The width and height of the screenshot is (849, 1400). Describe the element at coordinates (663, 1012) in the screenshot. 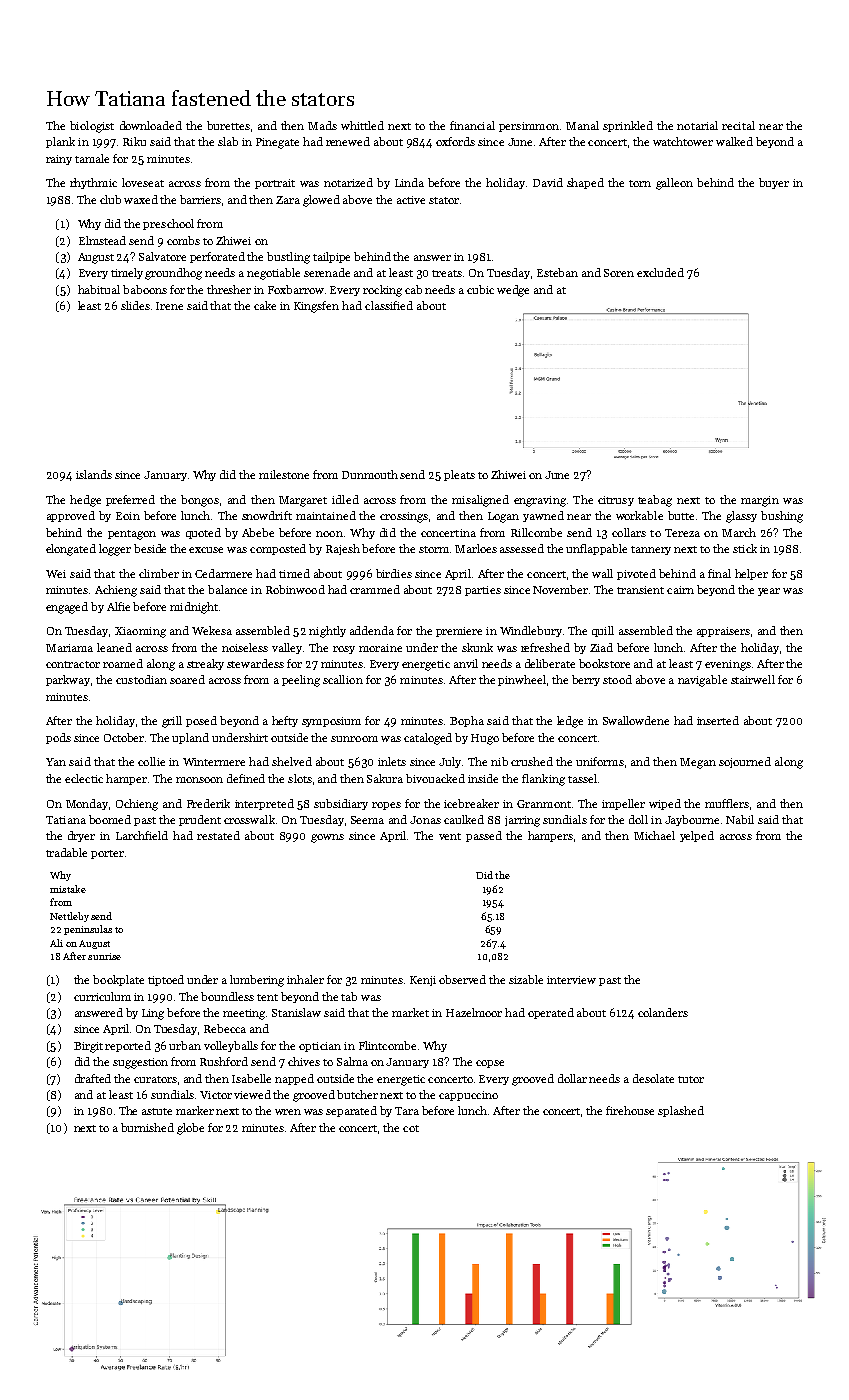

I see `colanders` at that location.
